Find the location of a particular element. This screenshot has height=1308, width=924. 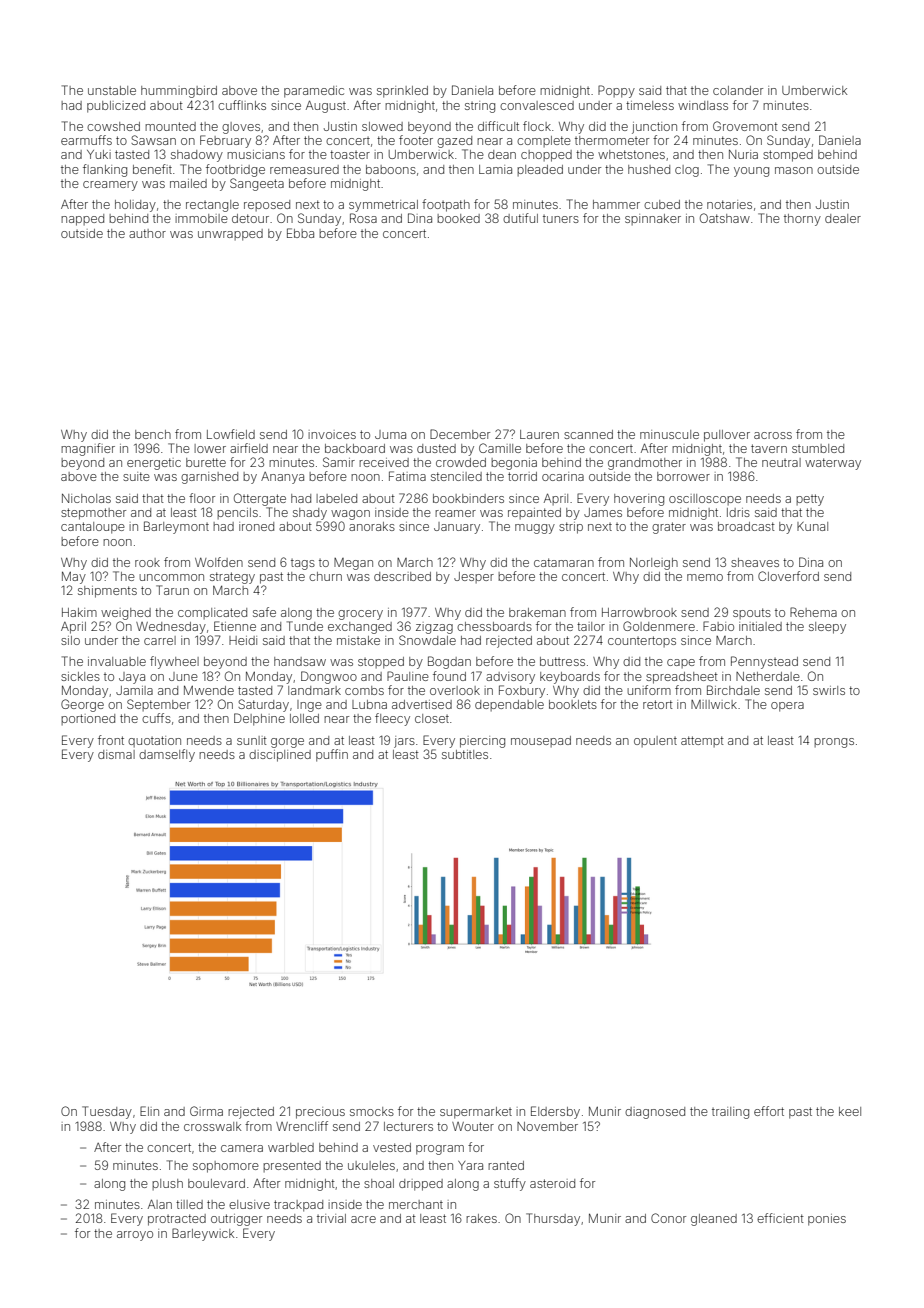

sunlit is located at coordinates (252, 740).
